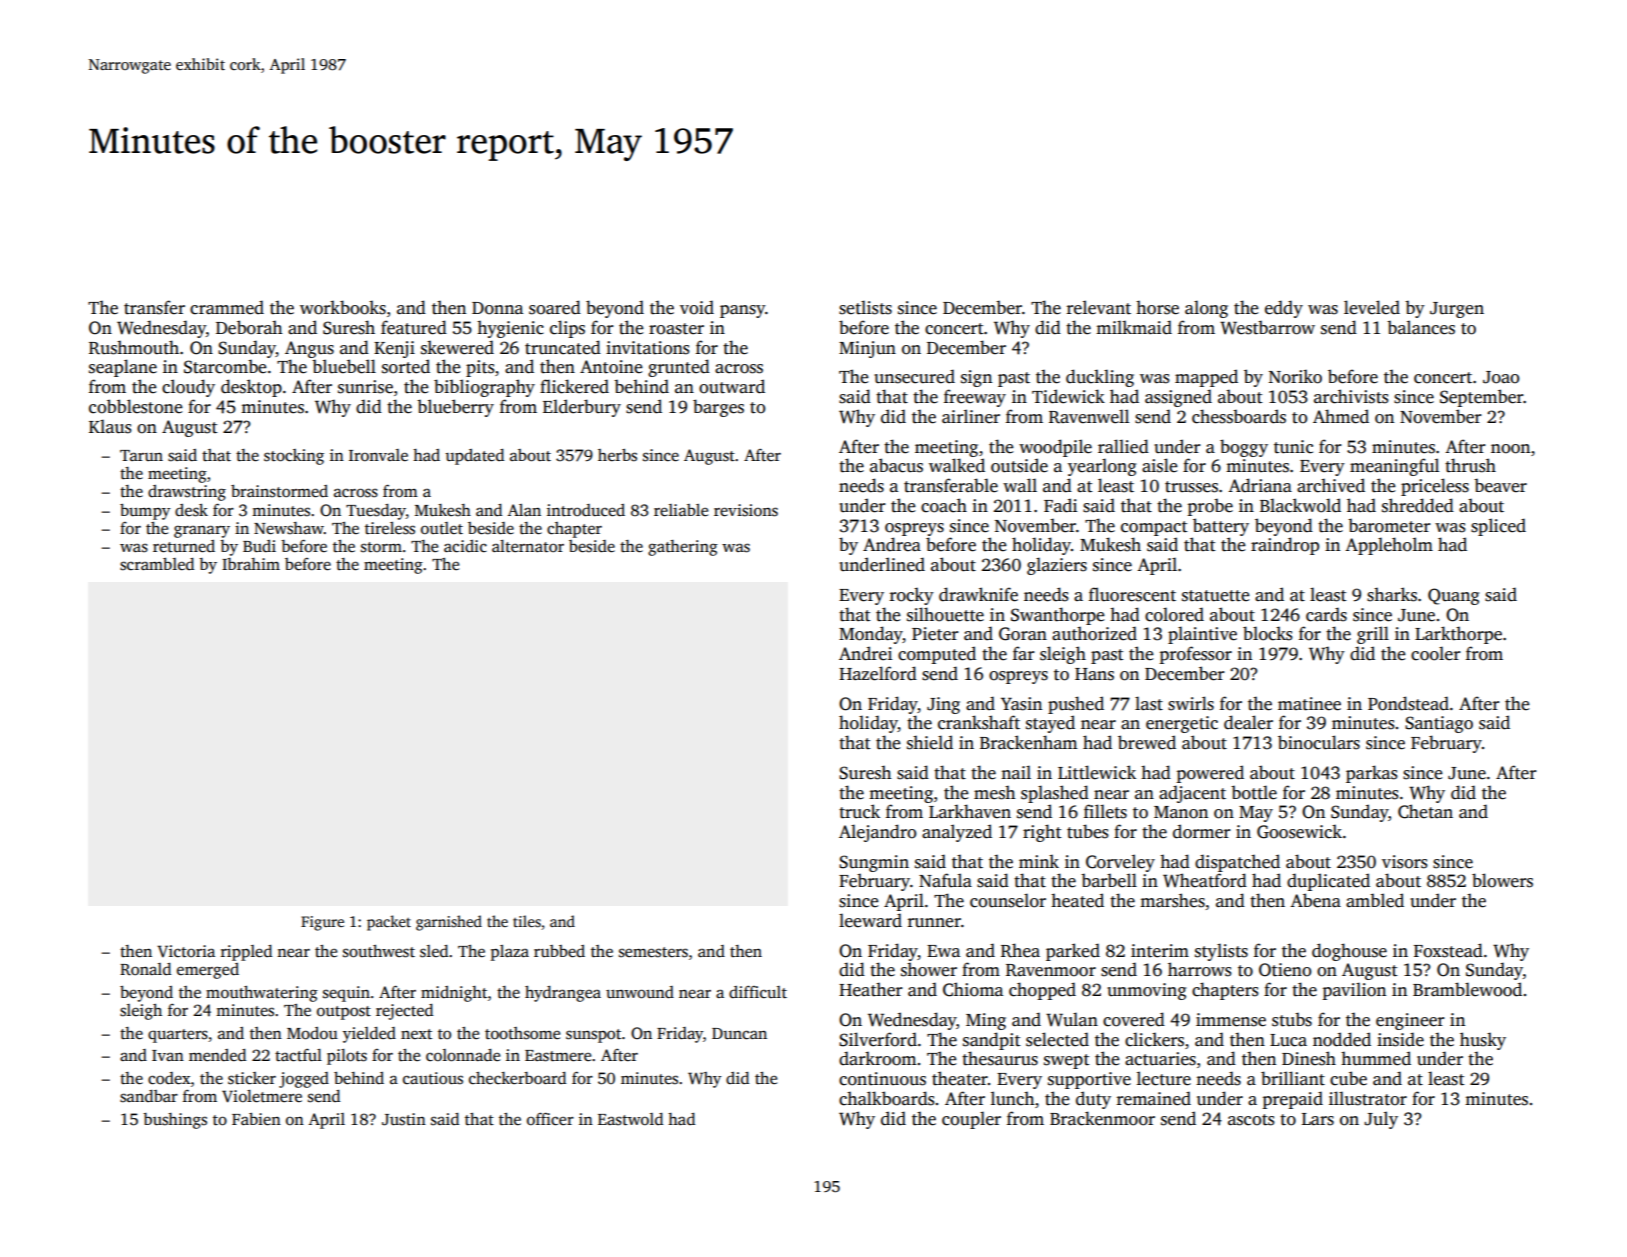 This screenshot has width=1627, height=1257. Describe the element at coordinates (1191, 703) in the screenshot. I see `swirls` at that location.
